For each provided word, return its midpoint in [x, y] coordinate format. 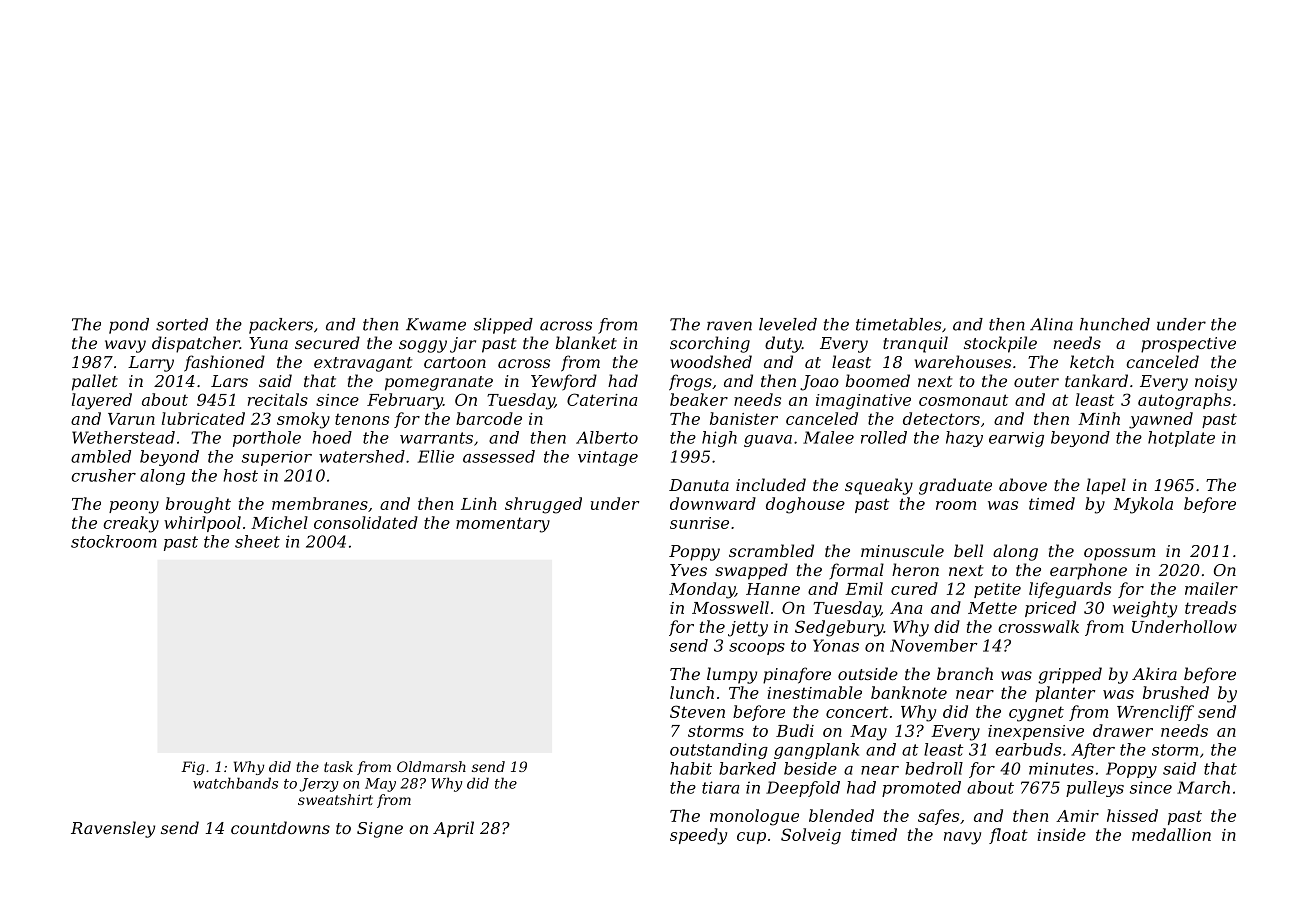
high [719, 439]
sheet [257, 541]
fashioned [224, 363]
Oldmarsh [431, 766]
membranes [320, 503]
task [338, 766]
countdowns [280, 827]
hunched [1115, 324]
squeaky [879, 486]
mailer [1211, 588]
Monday [702, 590]
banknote [909, 692]
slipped [503, 326]
